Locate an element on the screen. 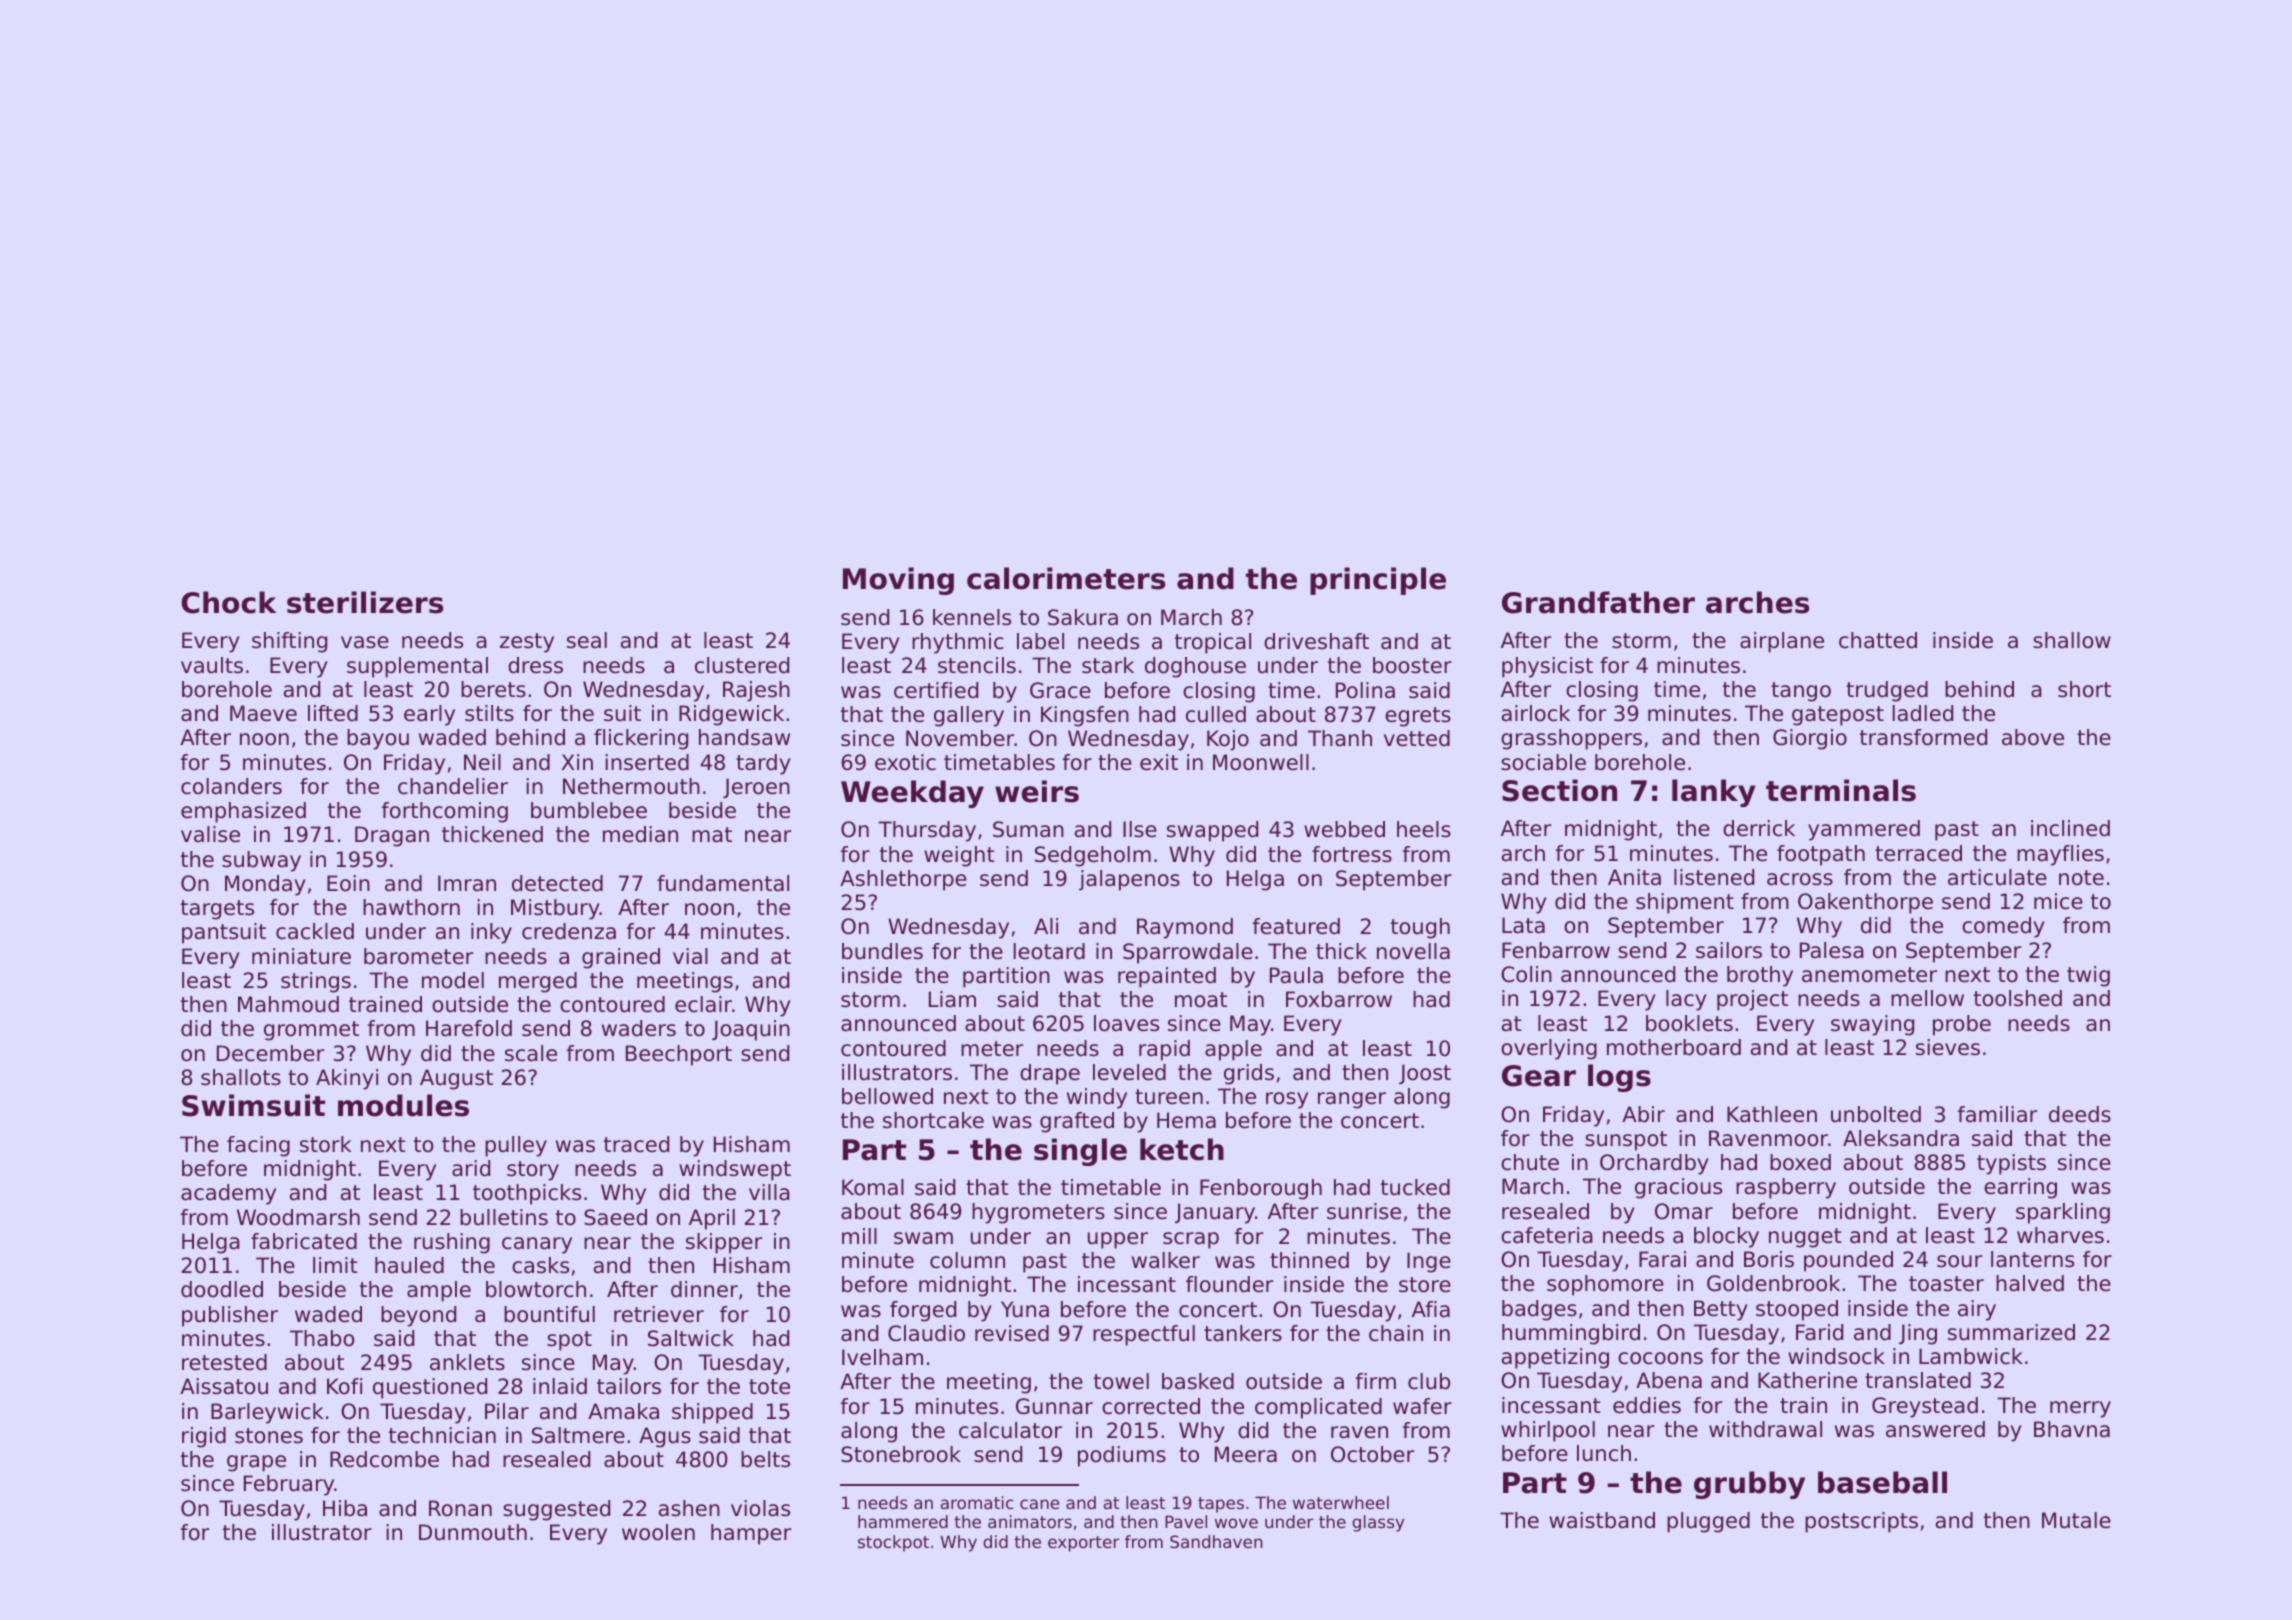 The width and height of the screenshot is (2292, 1620). Raymond is located at coordinates (1185, 928).
